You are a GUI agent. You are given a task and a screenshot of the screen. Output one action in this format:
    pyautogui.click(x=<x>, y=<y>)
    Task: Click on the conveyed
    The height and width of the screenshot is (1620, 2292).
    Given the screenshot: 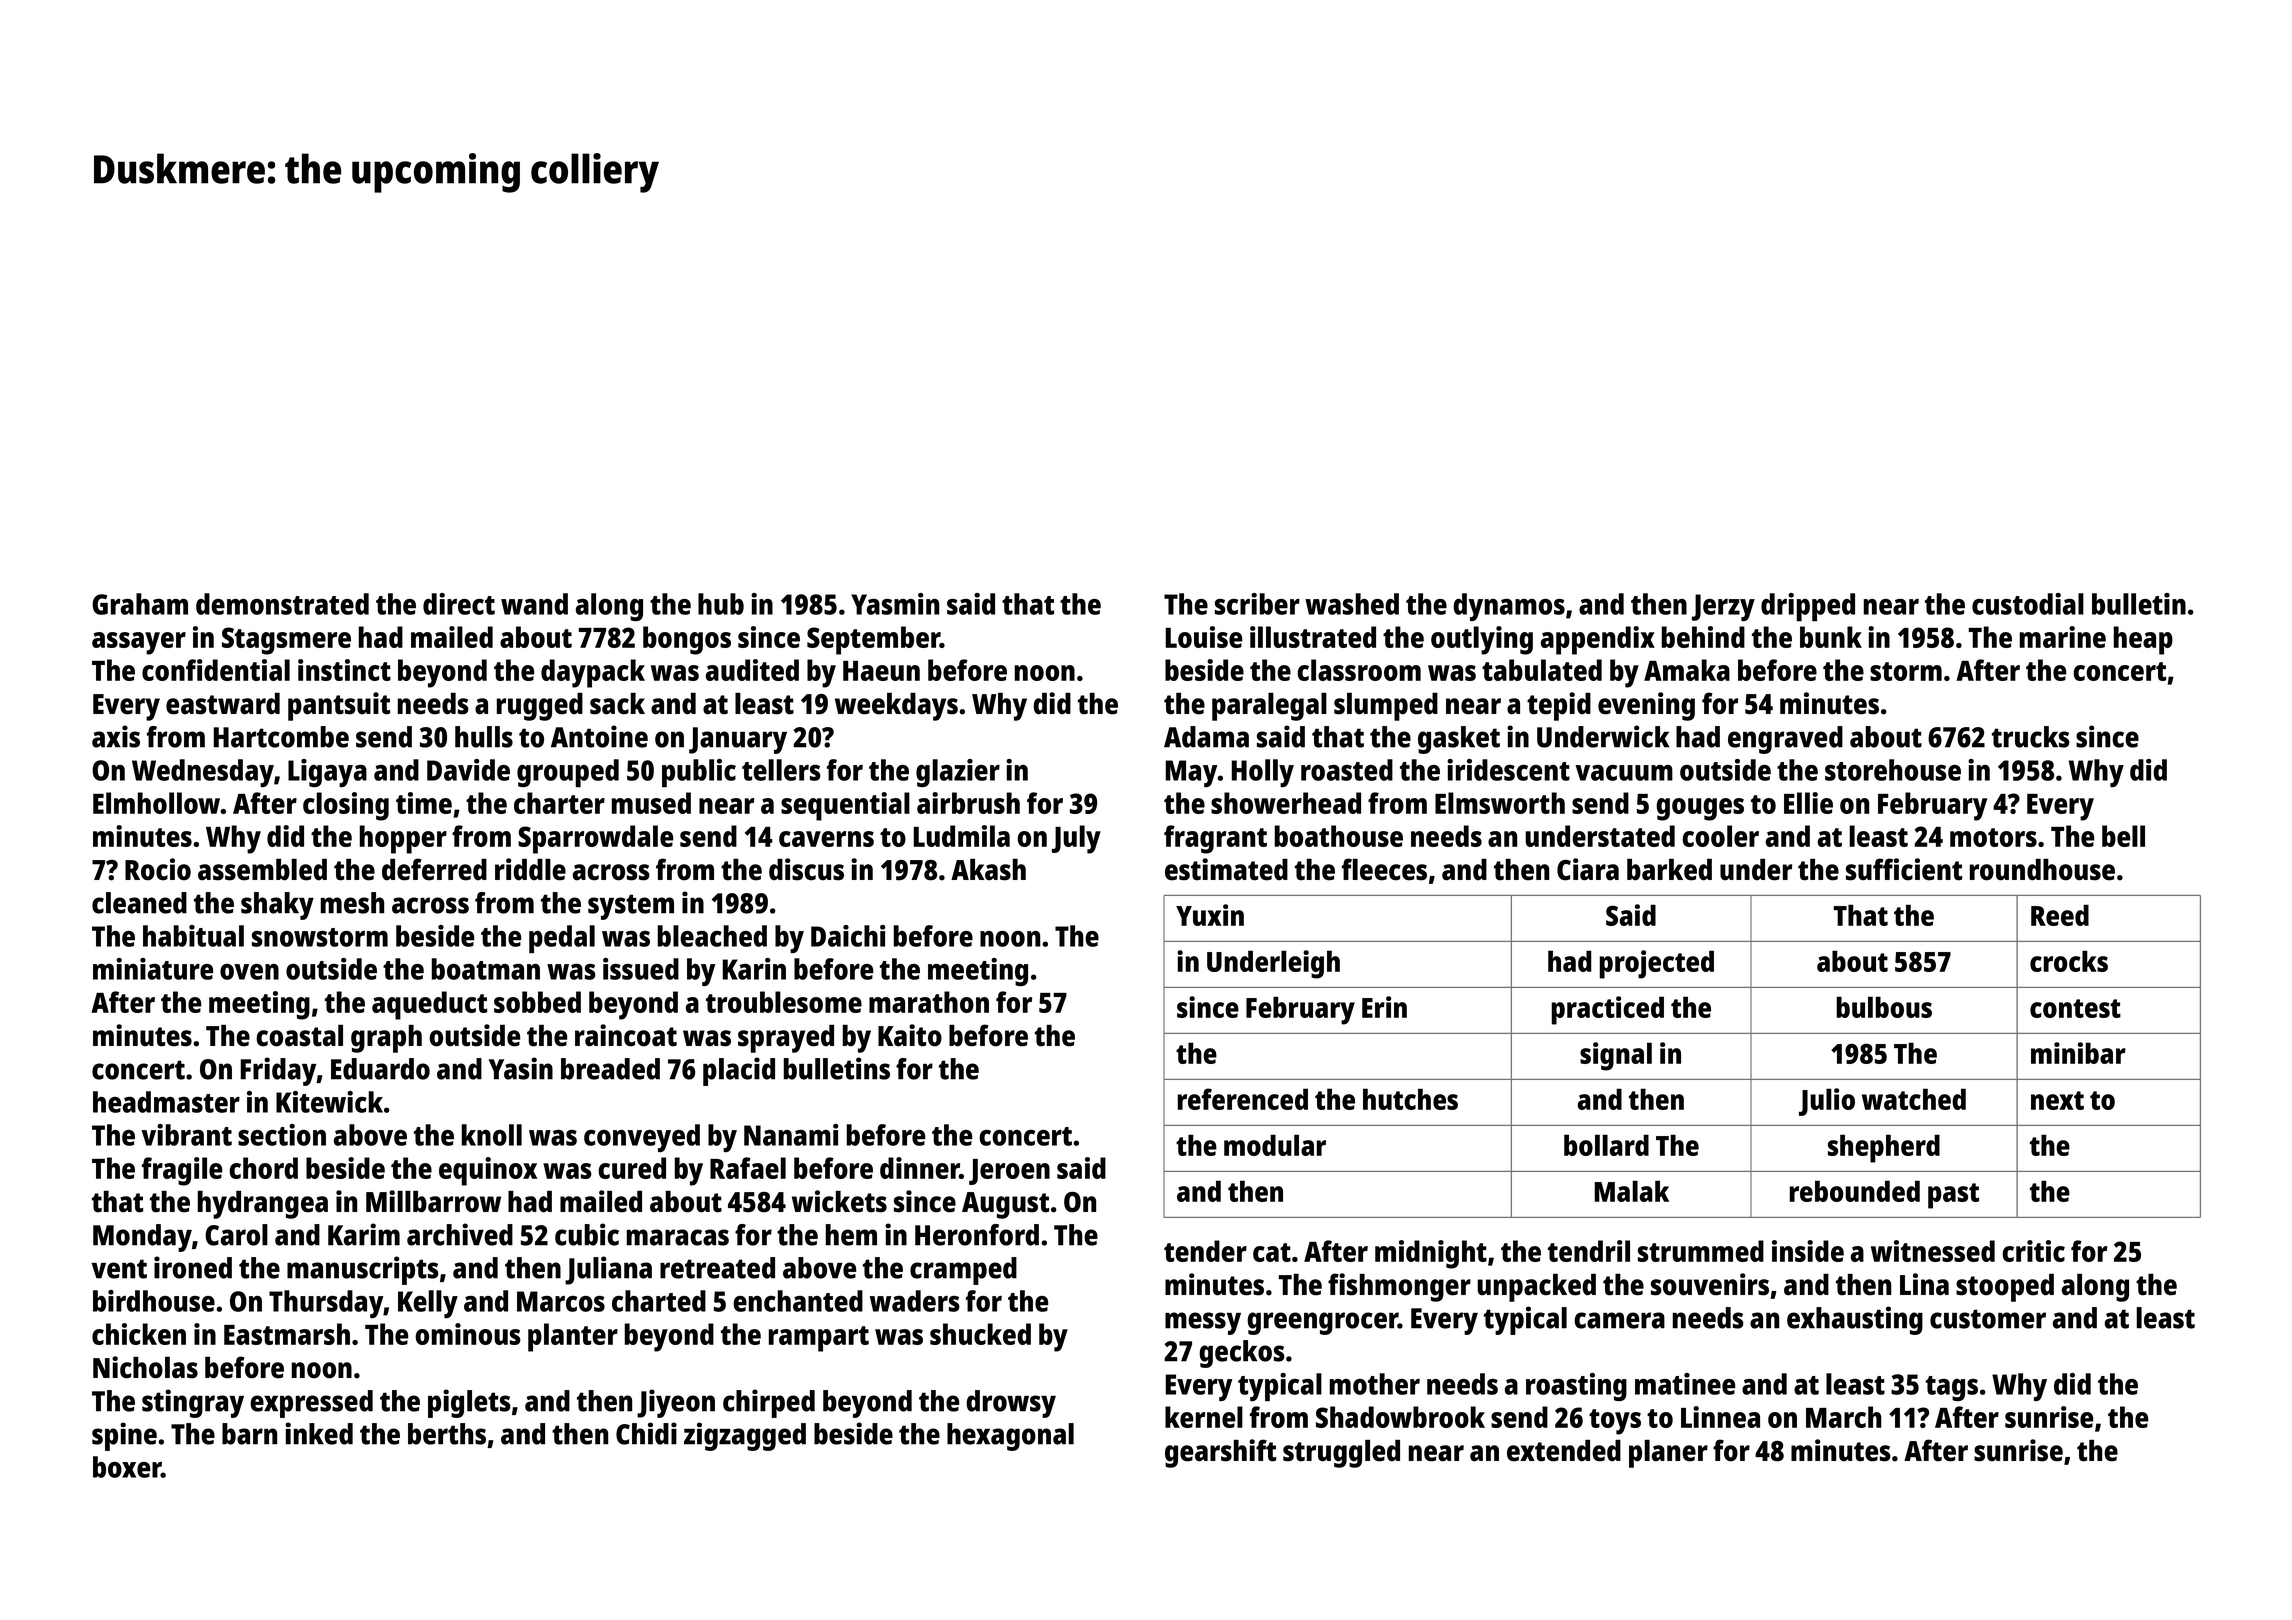 What is the action you would take?
    pyautogui.click(x=642, y=1138)
